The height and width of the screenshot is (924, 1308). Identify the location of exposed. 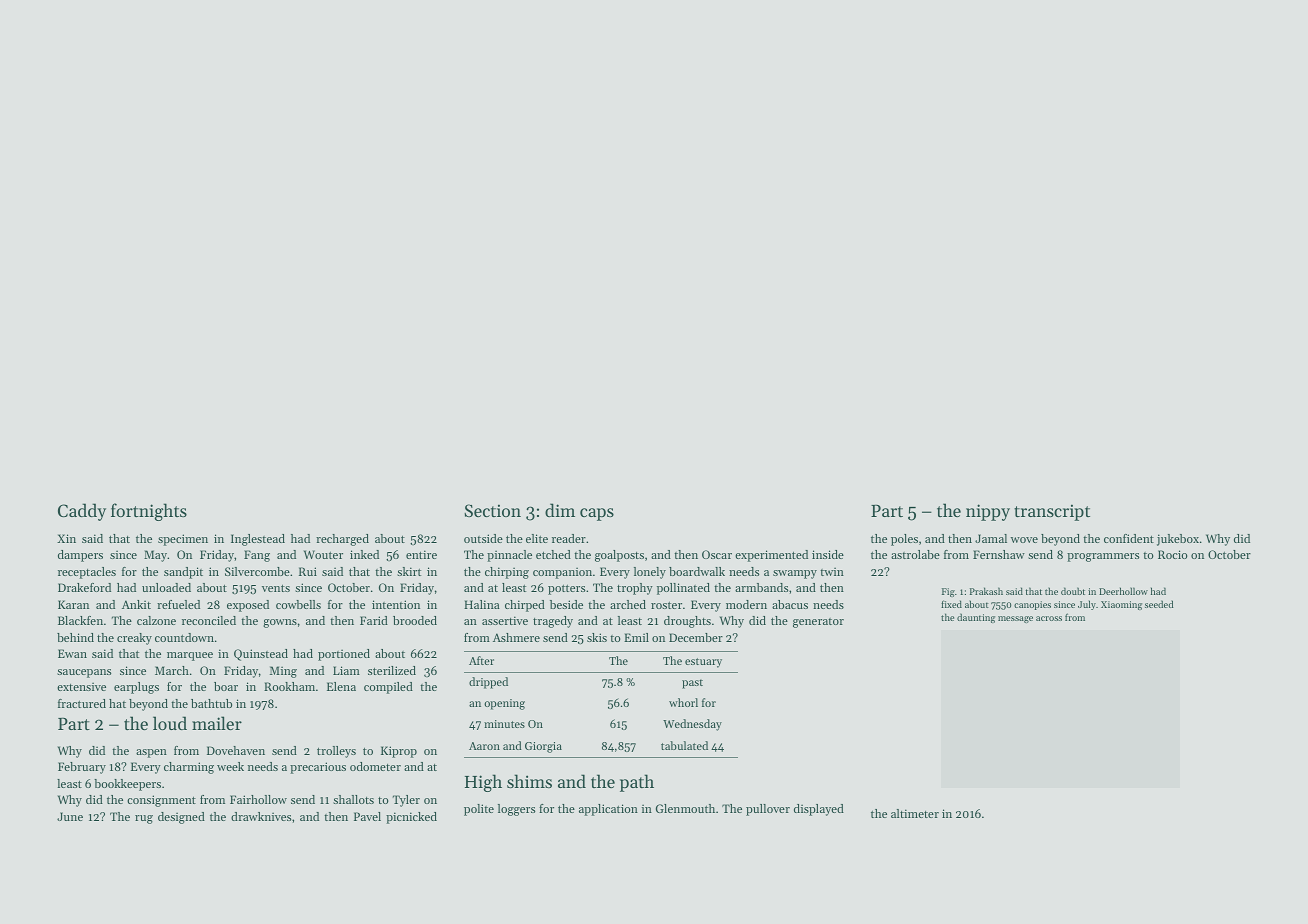
(248, 606).
